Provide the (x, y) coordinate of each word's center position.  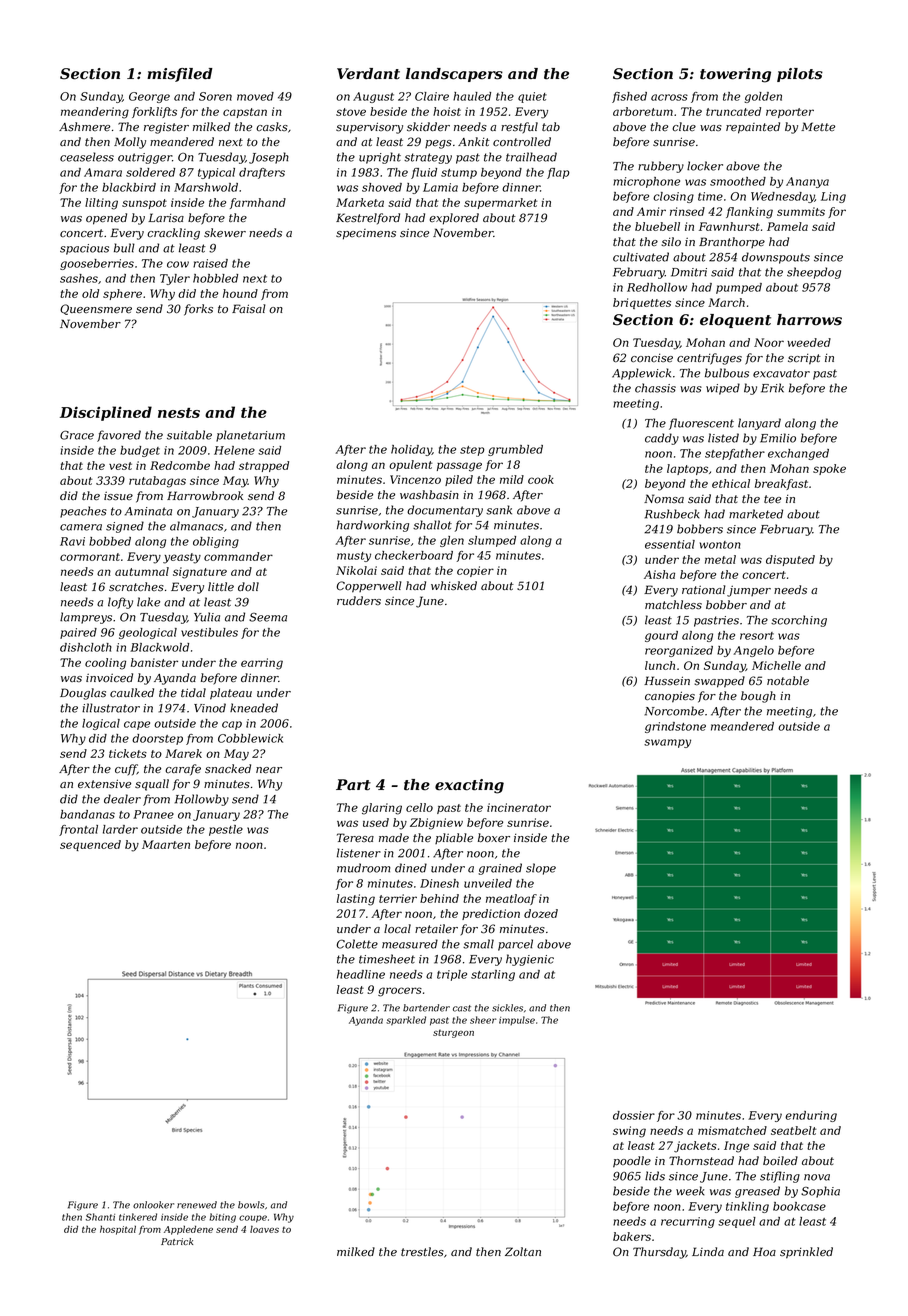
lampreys (86, 618)
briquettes (642, 303)
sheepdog (814, 273)
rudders (359, 600)
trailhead (531, 157)
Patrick (177, 1241)
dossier (634, 1115)
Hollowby (202, 800)
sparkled (406, 1021)
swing (629, 1132)
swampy (667, 743)
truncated (733, 111)
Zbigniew (436, 824)
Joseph (269, 158)
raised (210, 263)
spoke (829, 469)
